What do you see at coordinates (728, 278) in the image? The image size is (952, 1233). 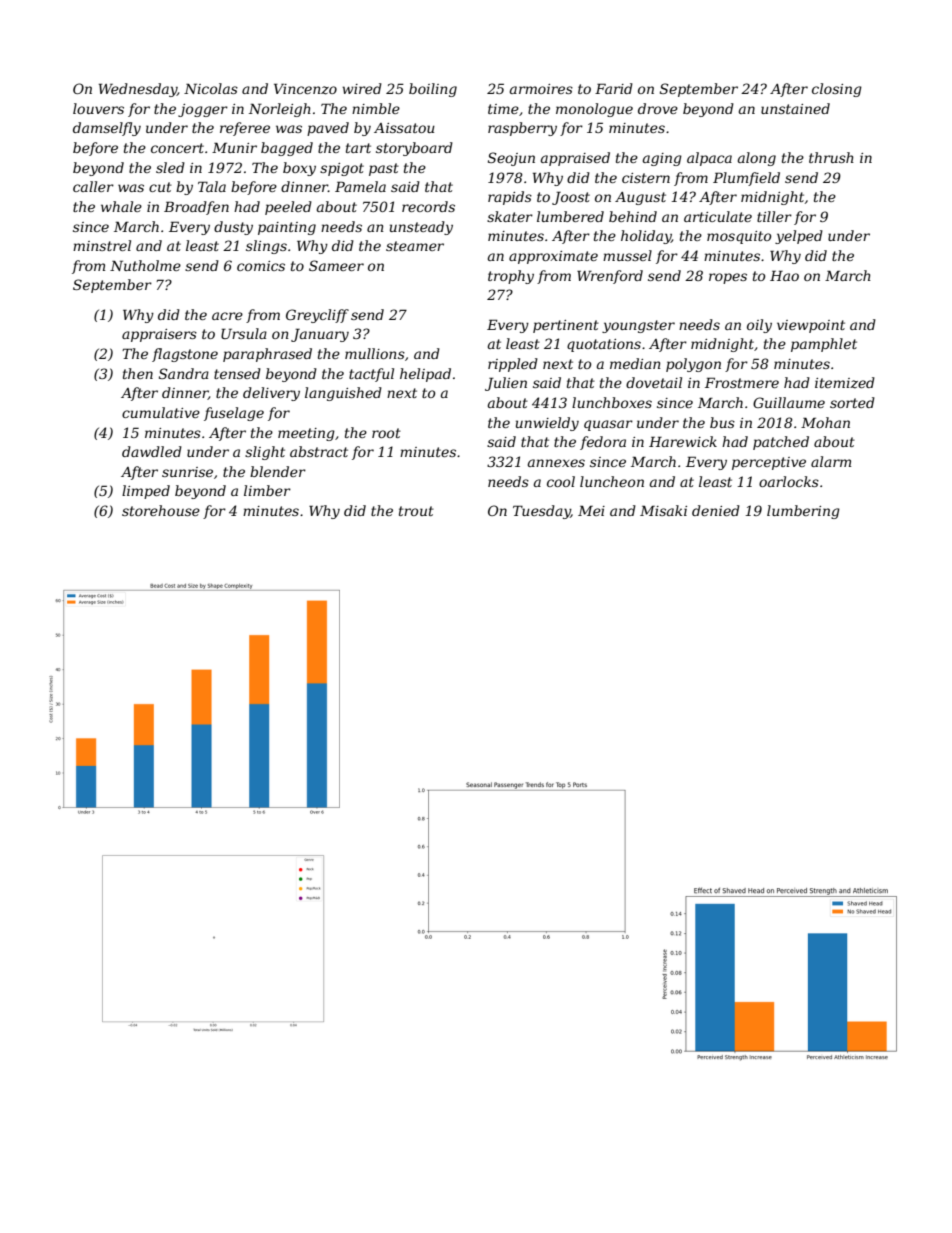 I see `ropes` at bounding box center [728, 278].
